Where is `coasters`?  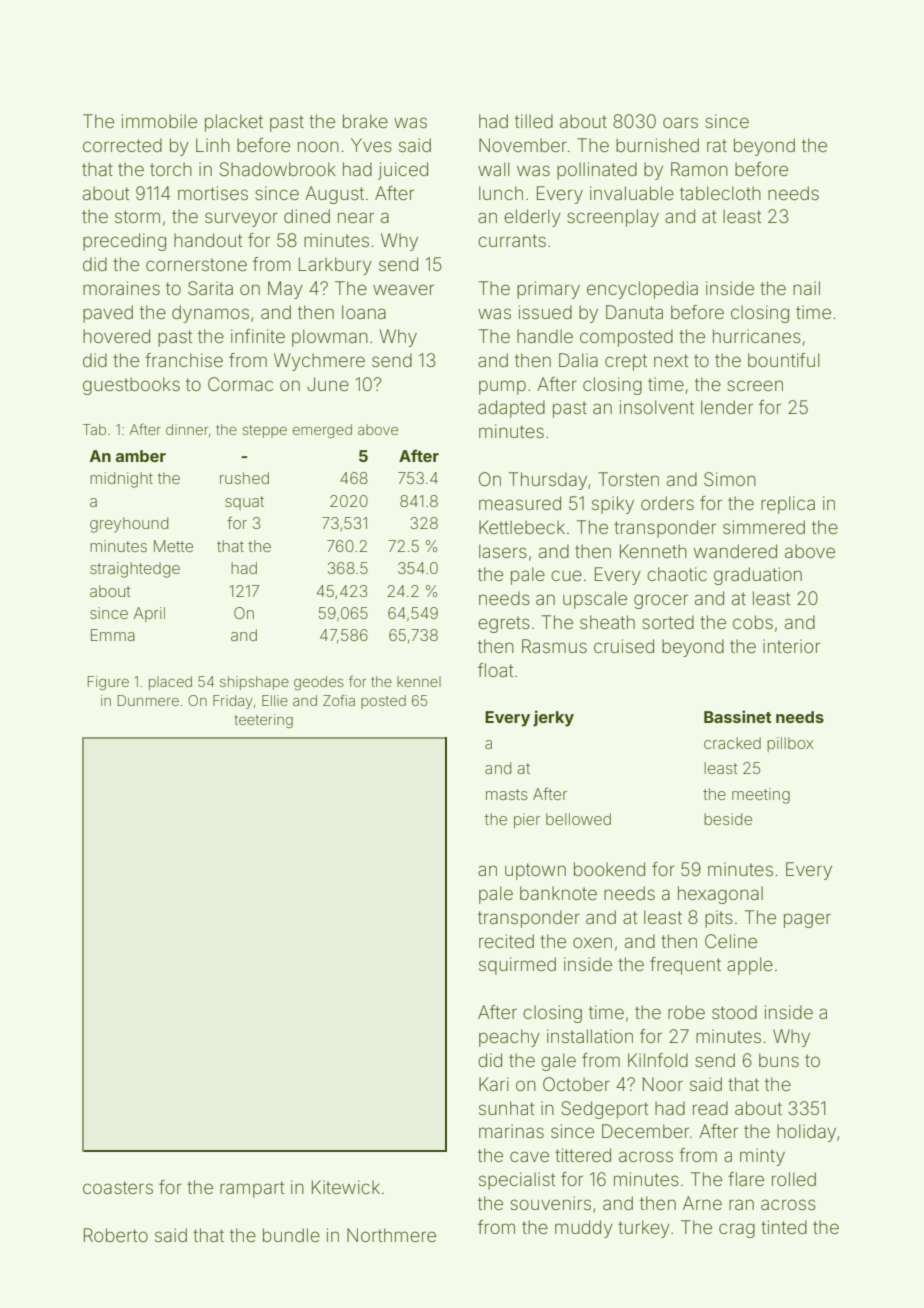 coasters is located at coordinates (118, 1187).
